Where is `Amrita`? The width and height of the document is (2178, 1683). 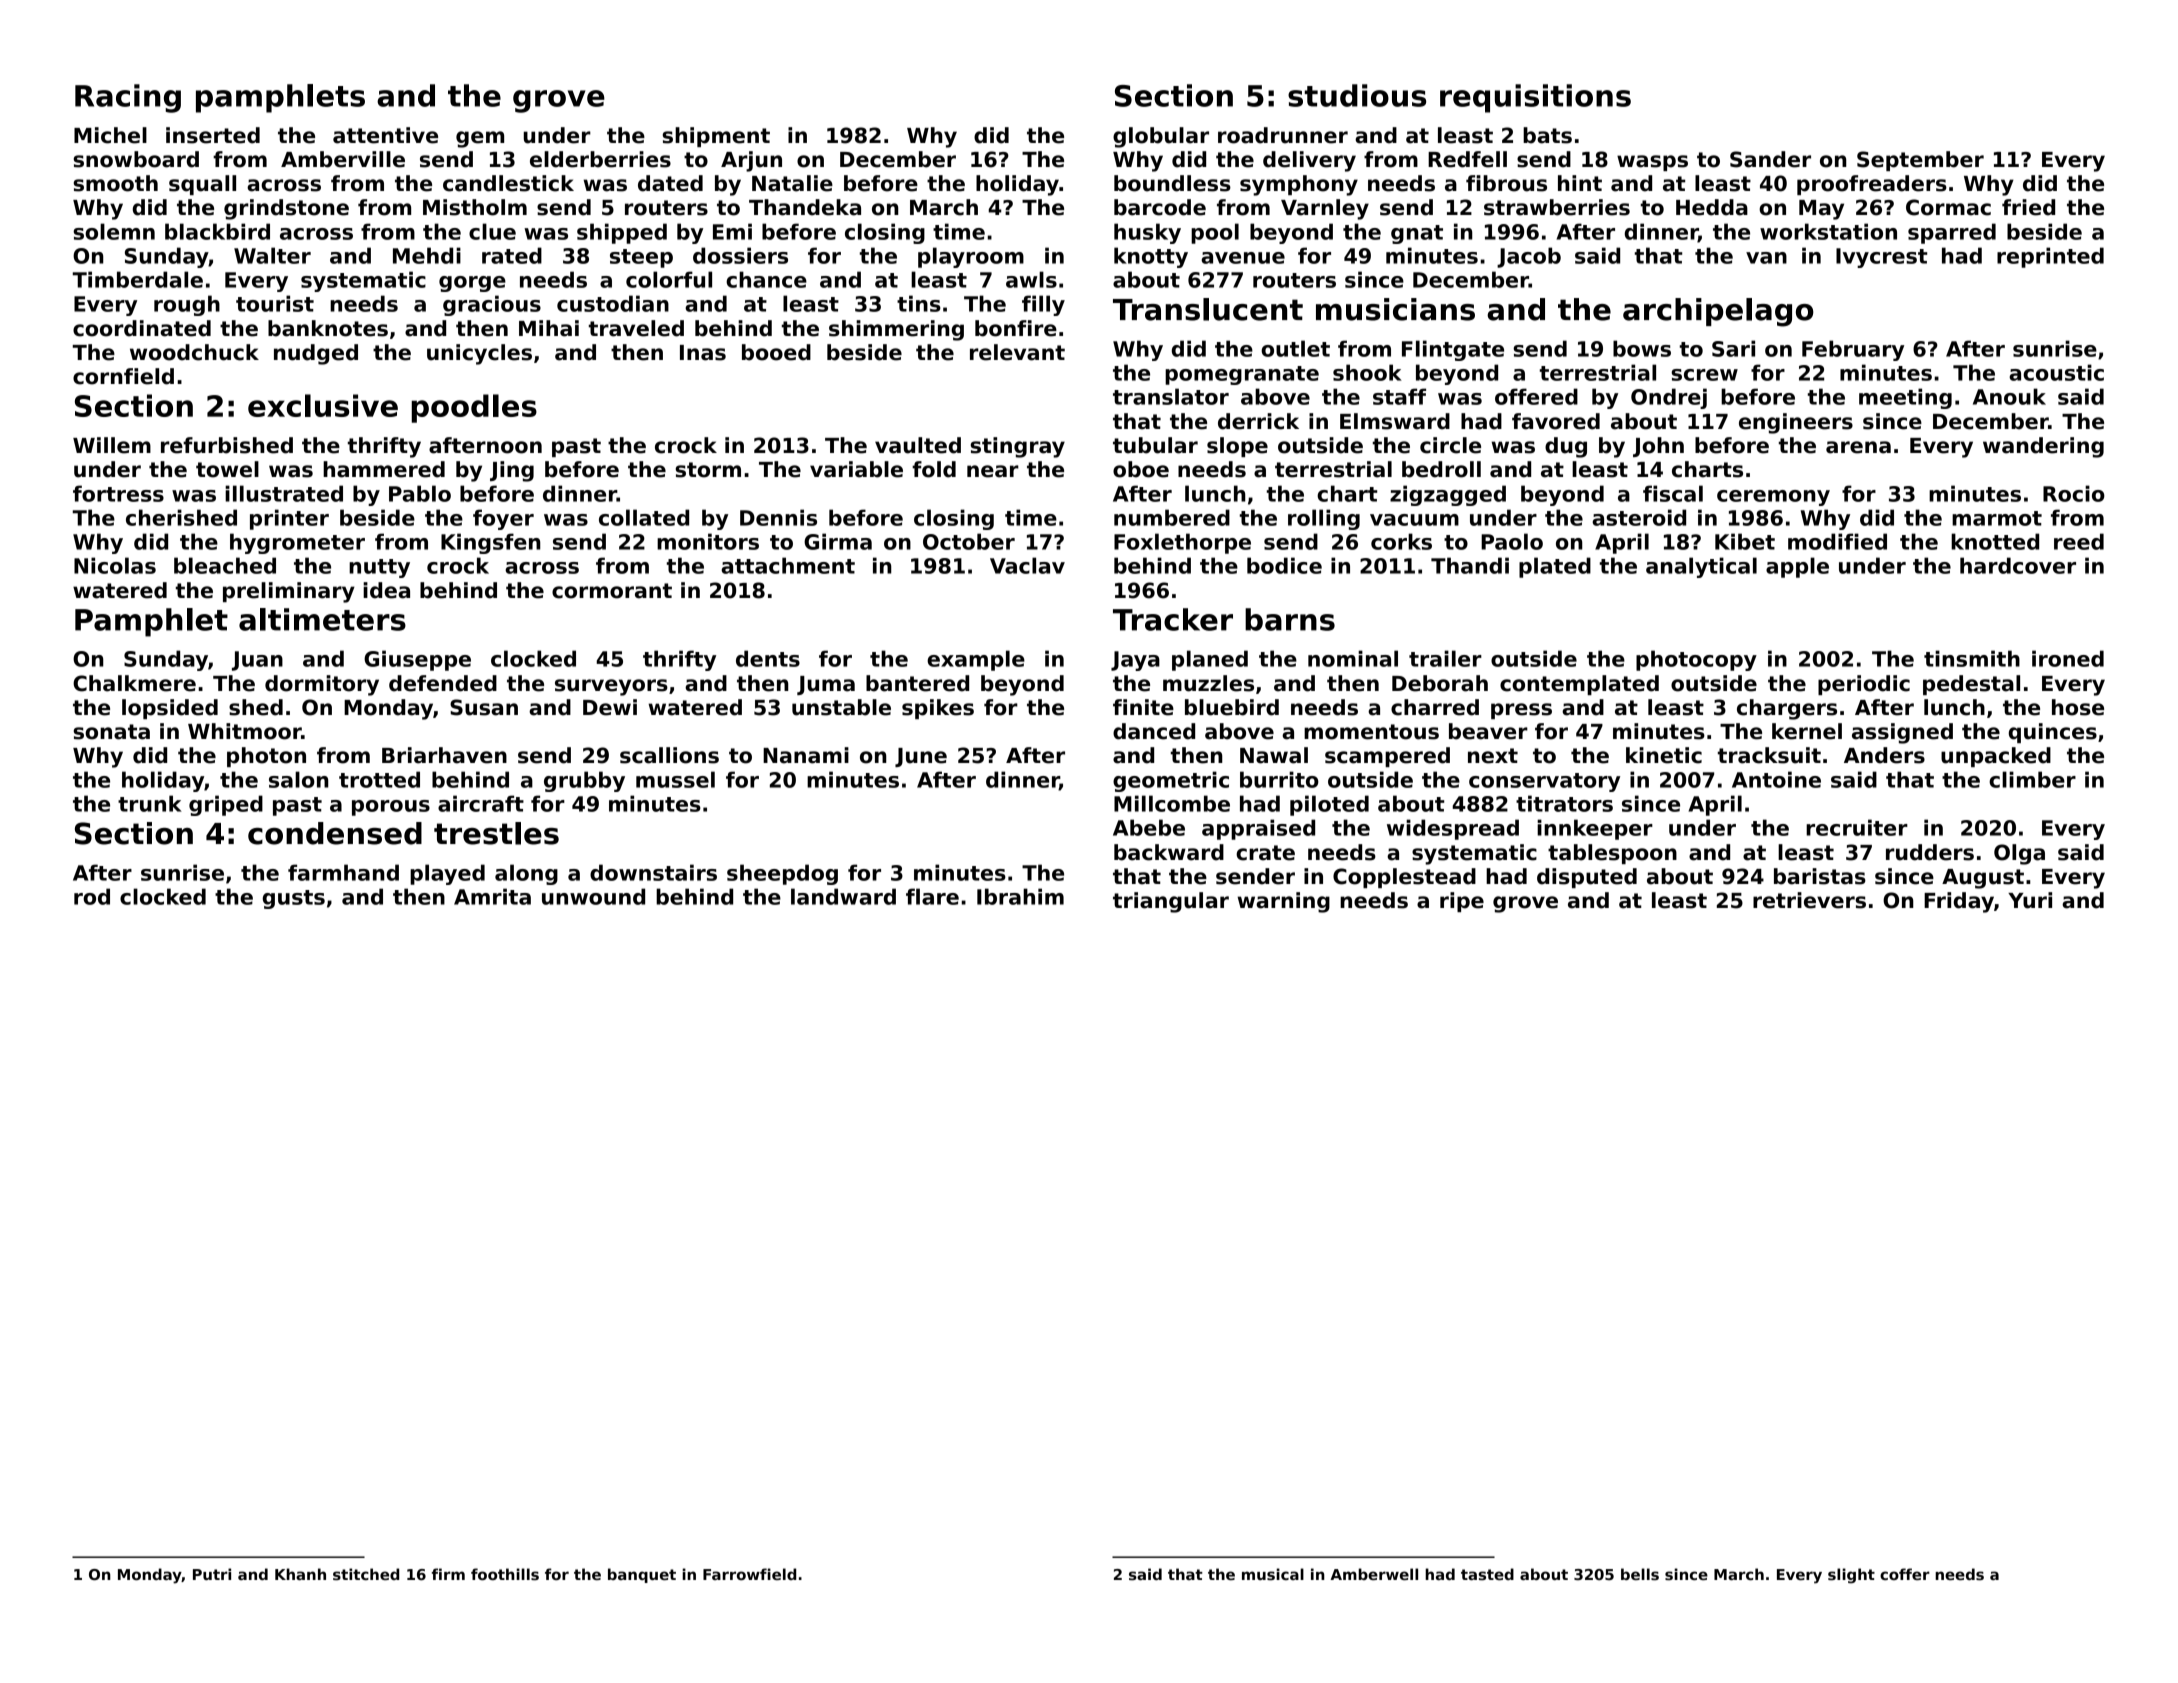 Amrita is located at coordinates (492, 896).
